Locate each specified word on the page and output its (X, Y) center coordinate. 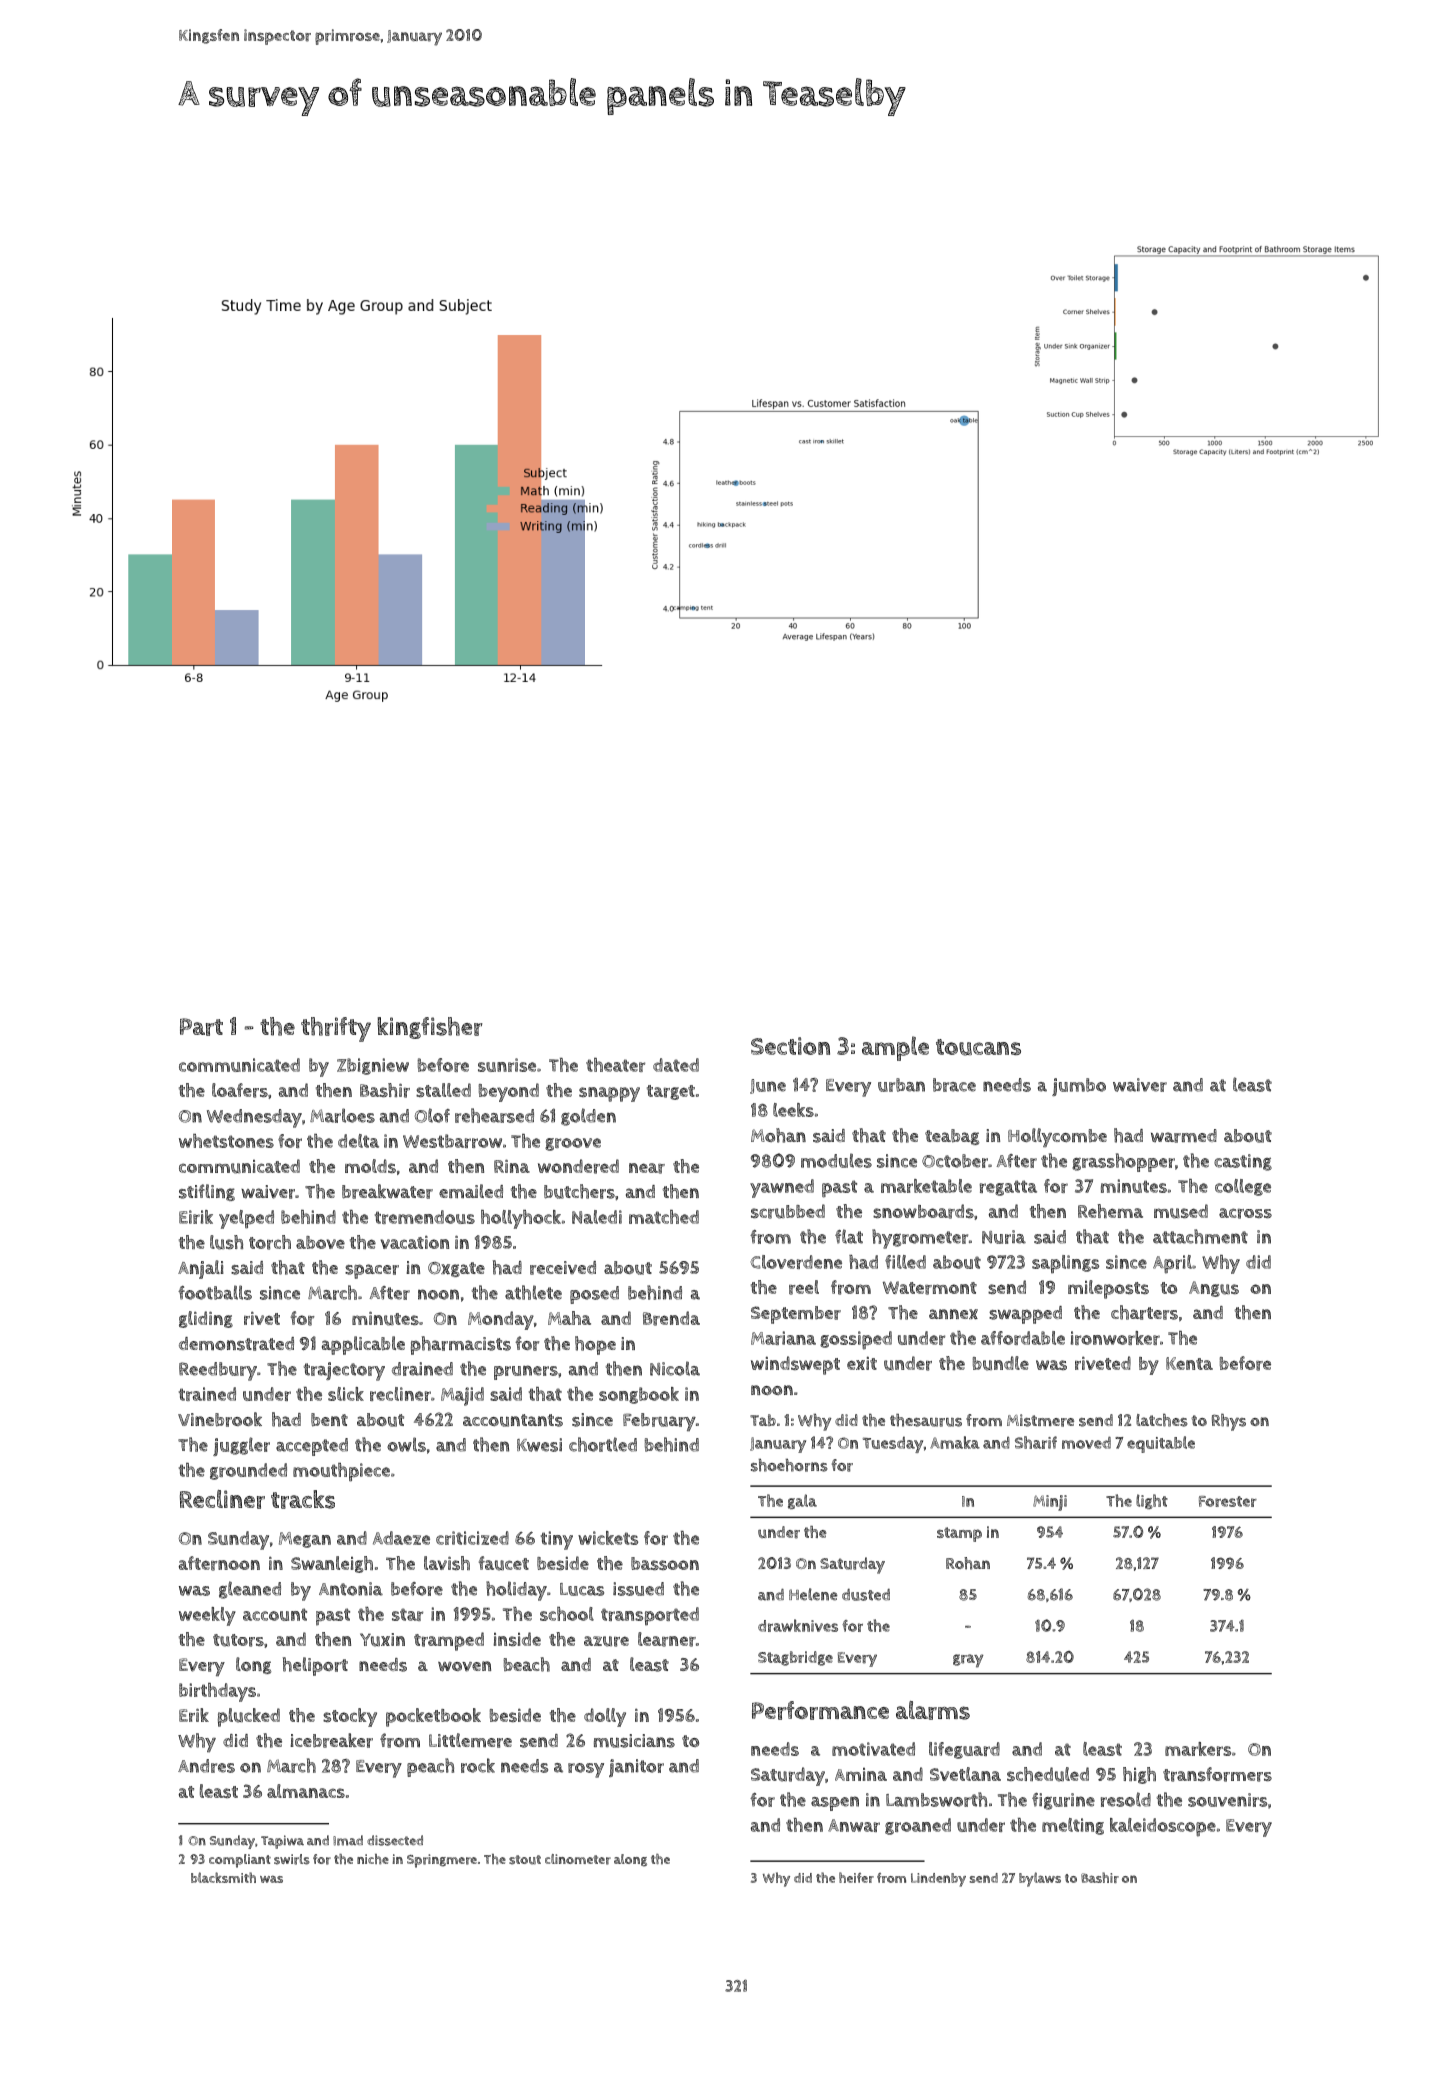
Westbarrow (452, 1141)
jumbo (1079, 1087)
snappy (609, 1094)
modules (836, 1160)
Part (201, 1027)
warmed (1184, 1136)
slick (346, 1394)
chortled (603, 1444)
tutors (238, 1640)
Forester (1228, 1501)
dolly (605, 1717)
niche (373, 1859)
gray (968, 1661)
